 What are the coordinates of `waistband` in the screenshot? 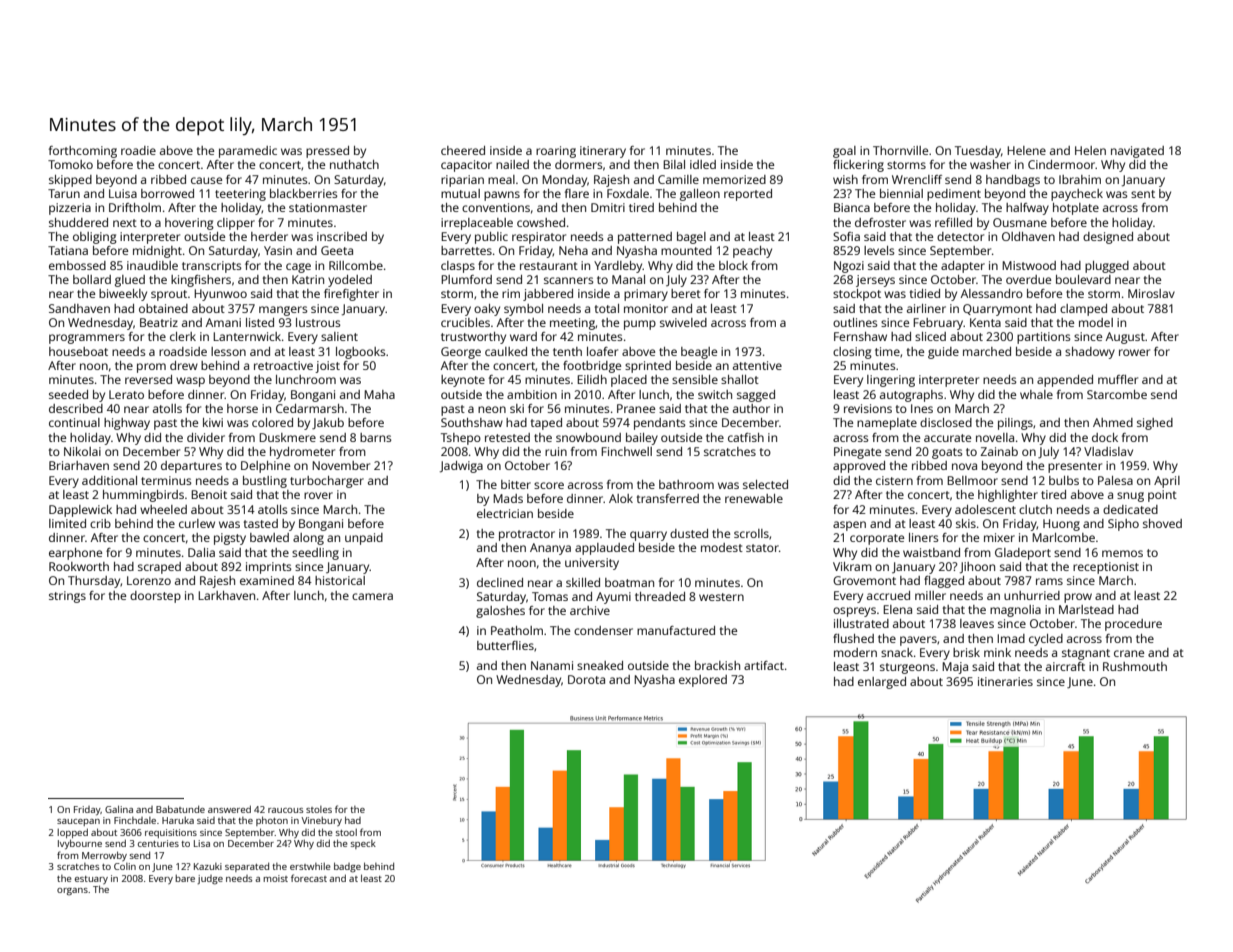 It's located at (931, 552).
